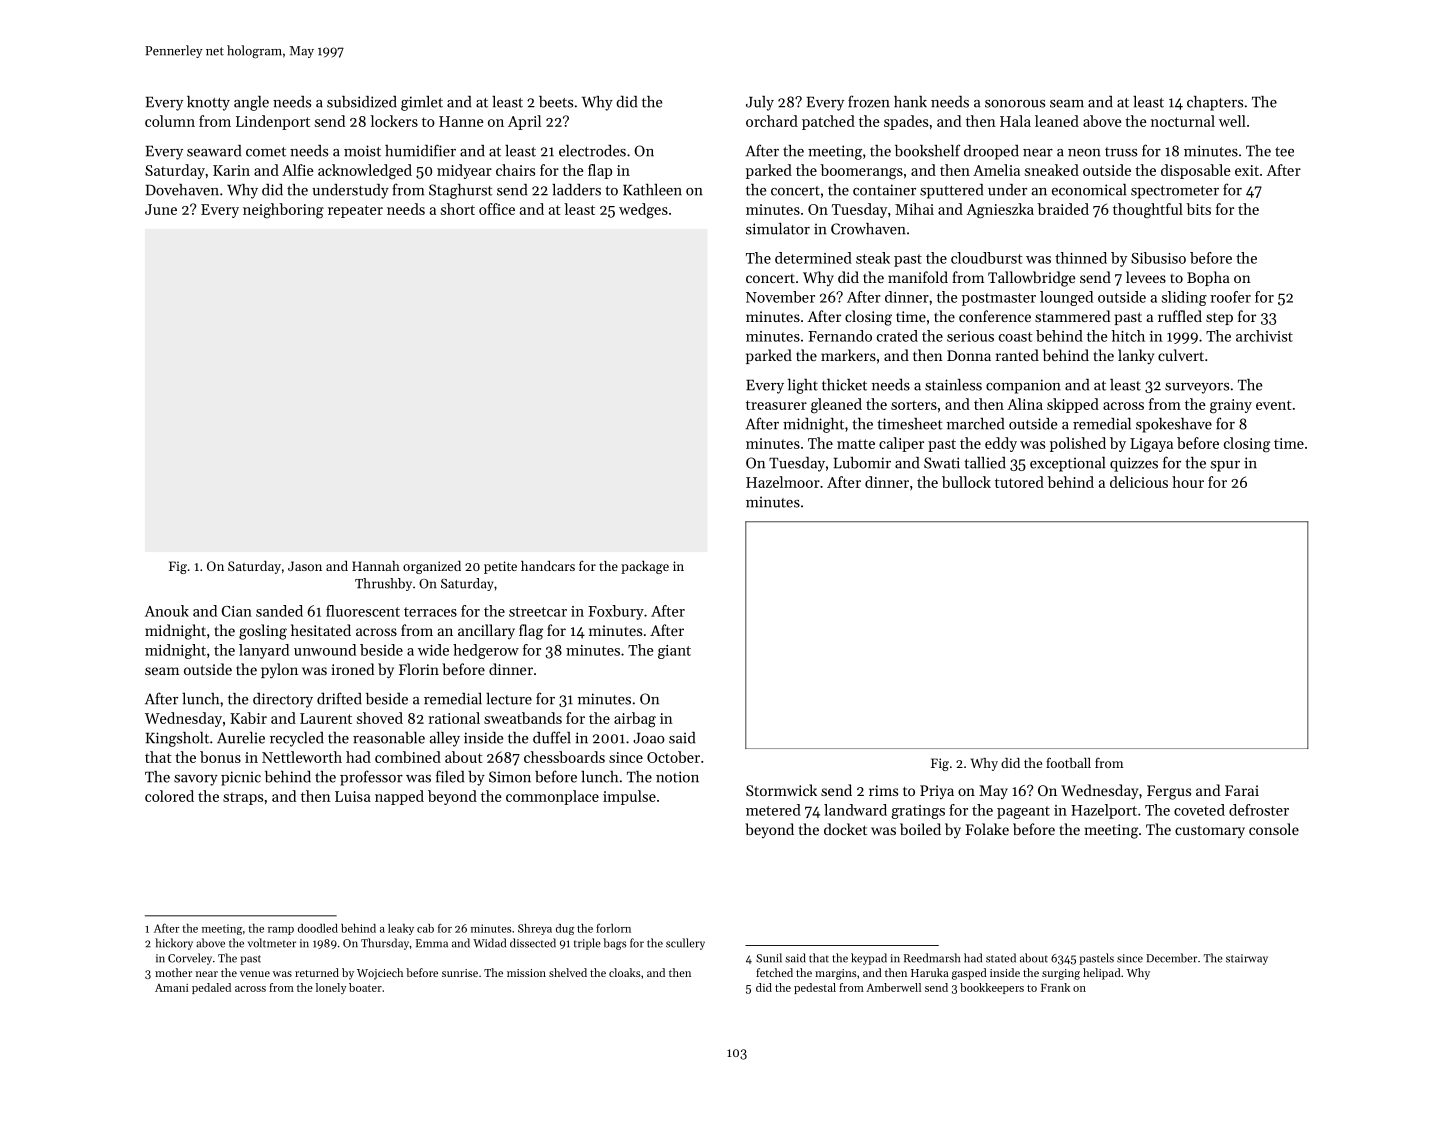 This image has width=1453, height=1122. What do you see at coordinates (458, 209) in the image?
I see `short` at bounding box center [458, 209].
